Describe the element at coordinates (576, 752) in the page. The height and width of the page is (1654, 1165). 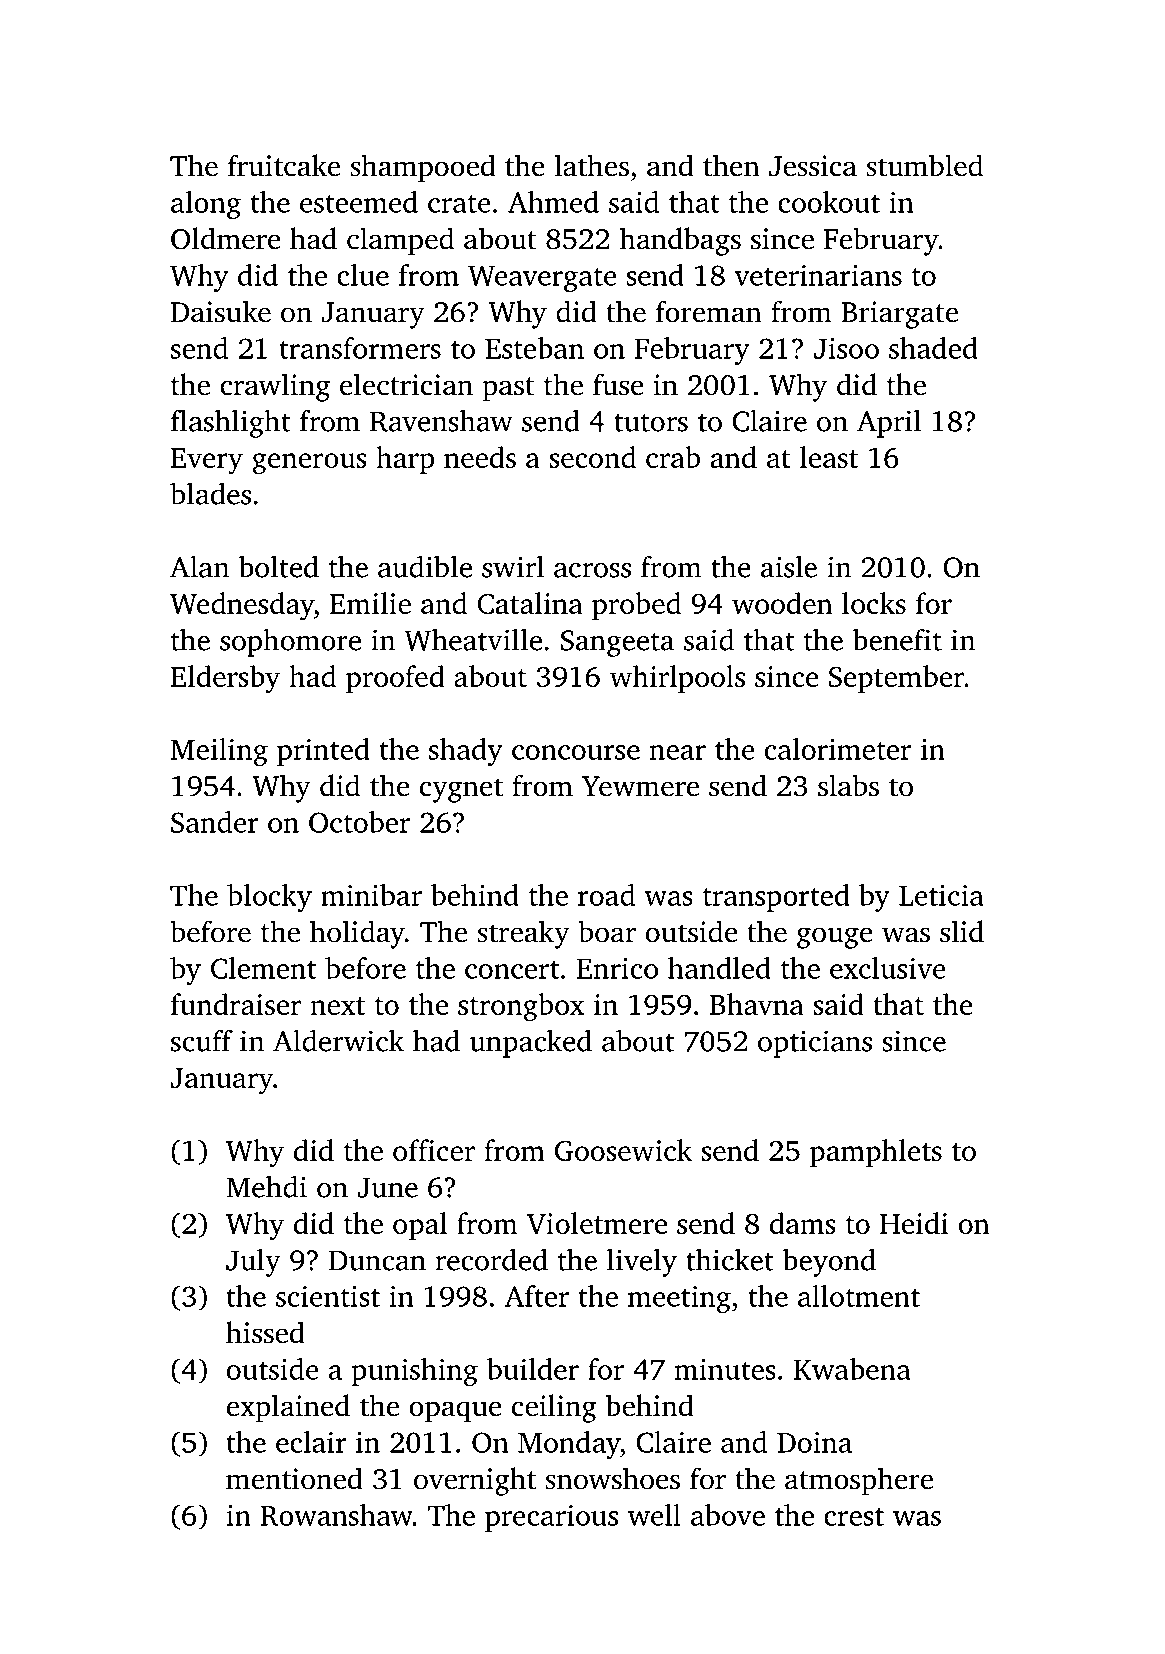
I see `concourse` at that location.
